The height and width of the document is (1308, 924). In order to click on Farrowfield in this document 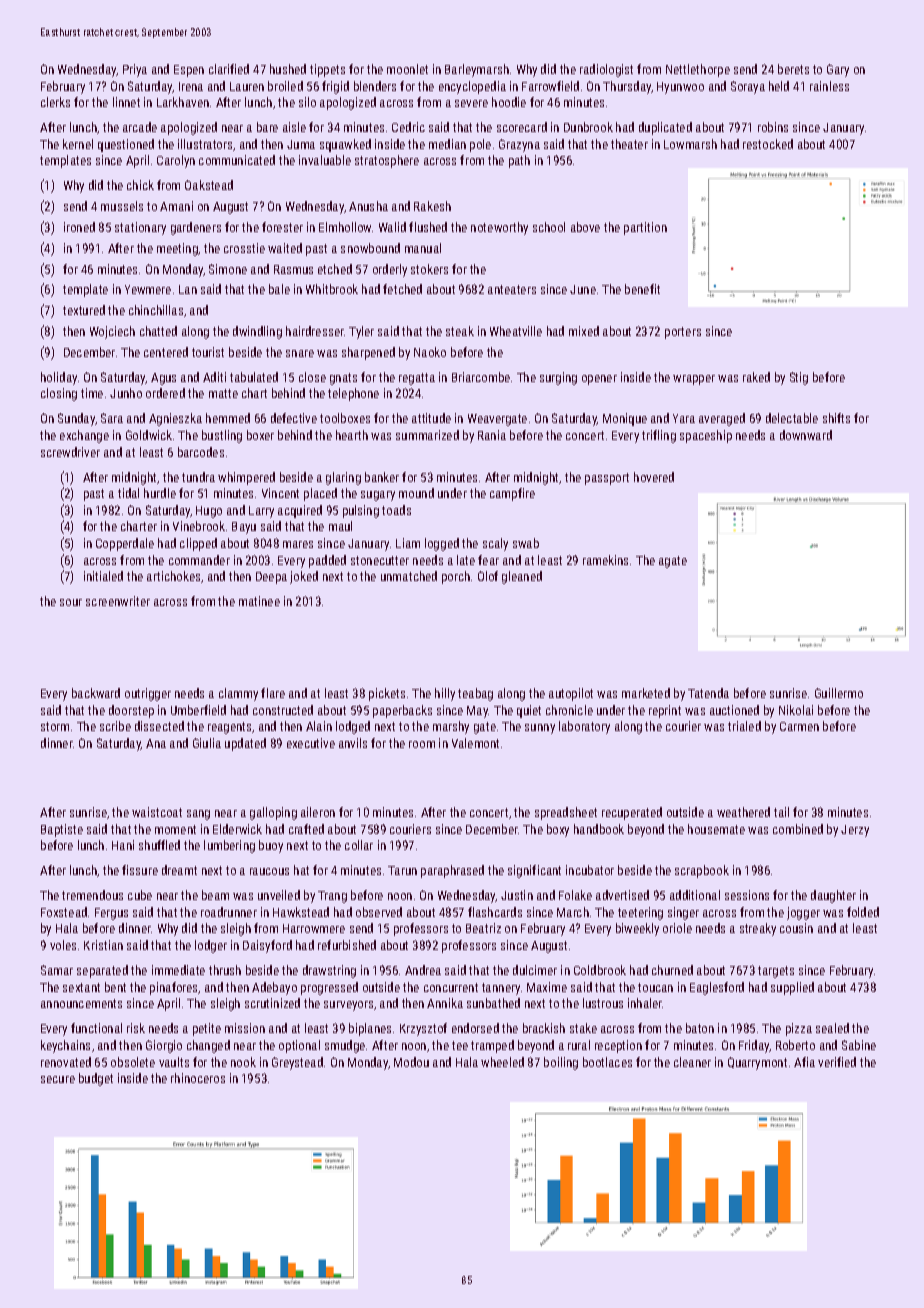, I will do `click(550, 86)`.
